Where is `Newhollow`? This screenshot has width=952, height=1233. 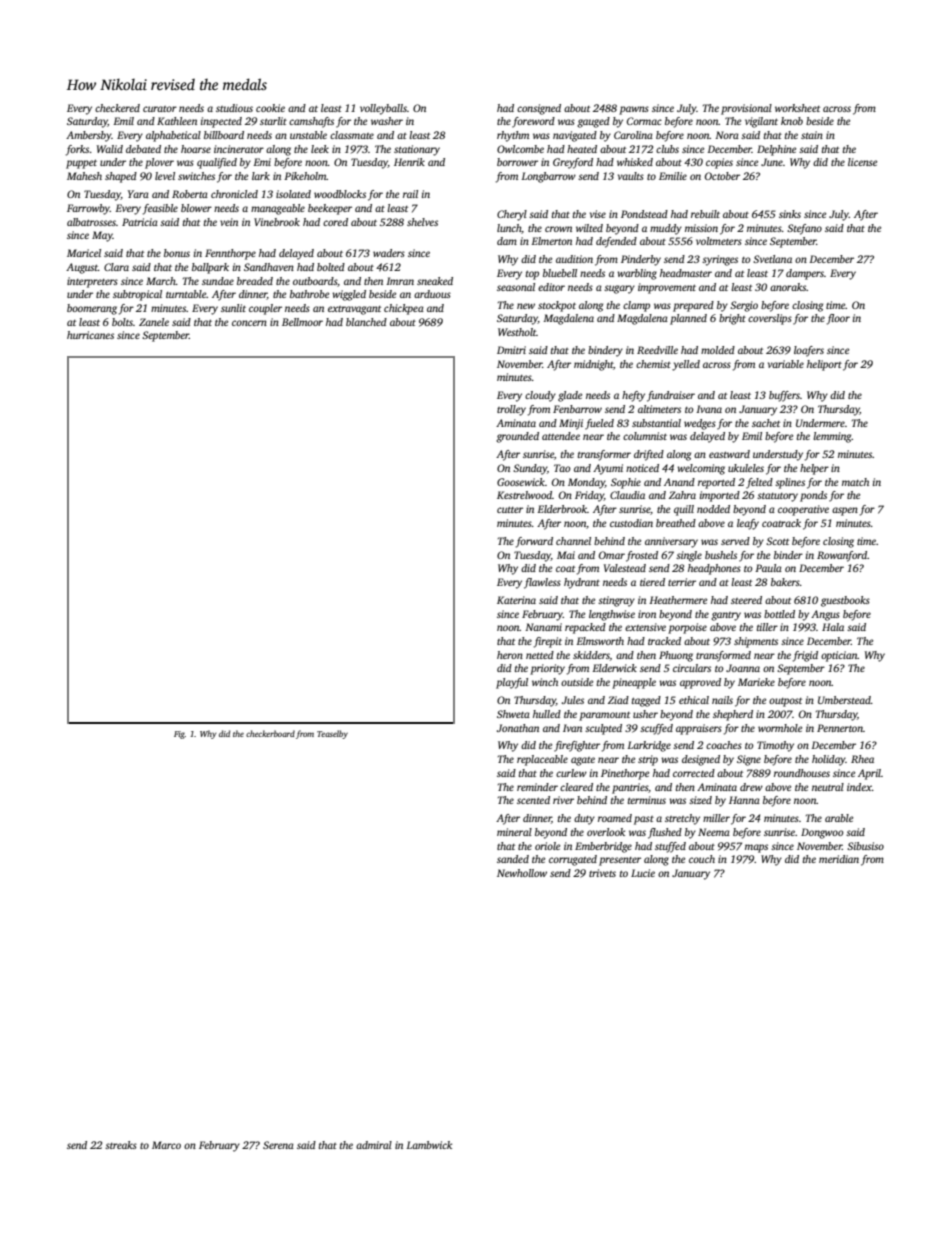 Newhollow is located at coordinates (522, 873).
